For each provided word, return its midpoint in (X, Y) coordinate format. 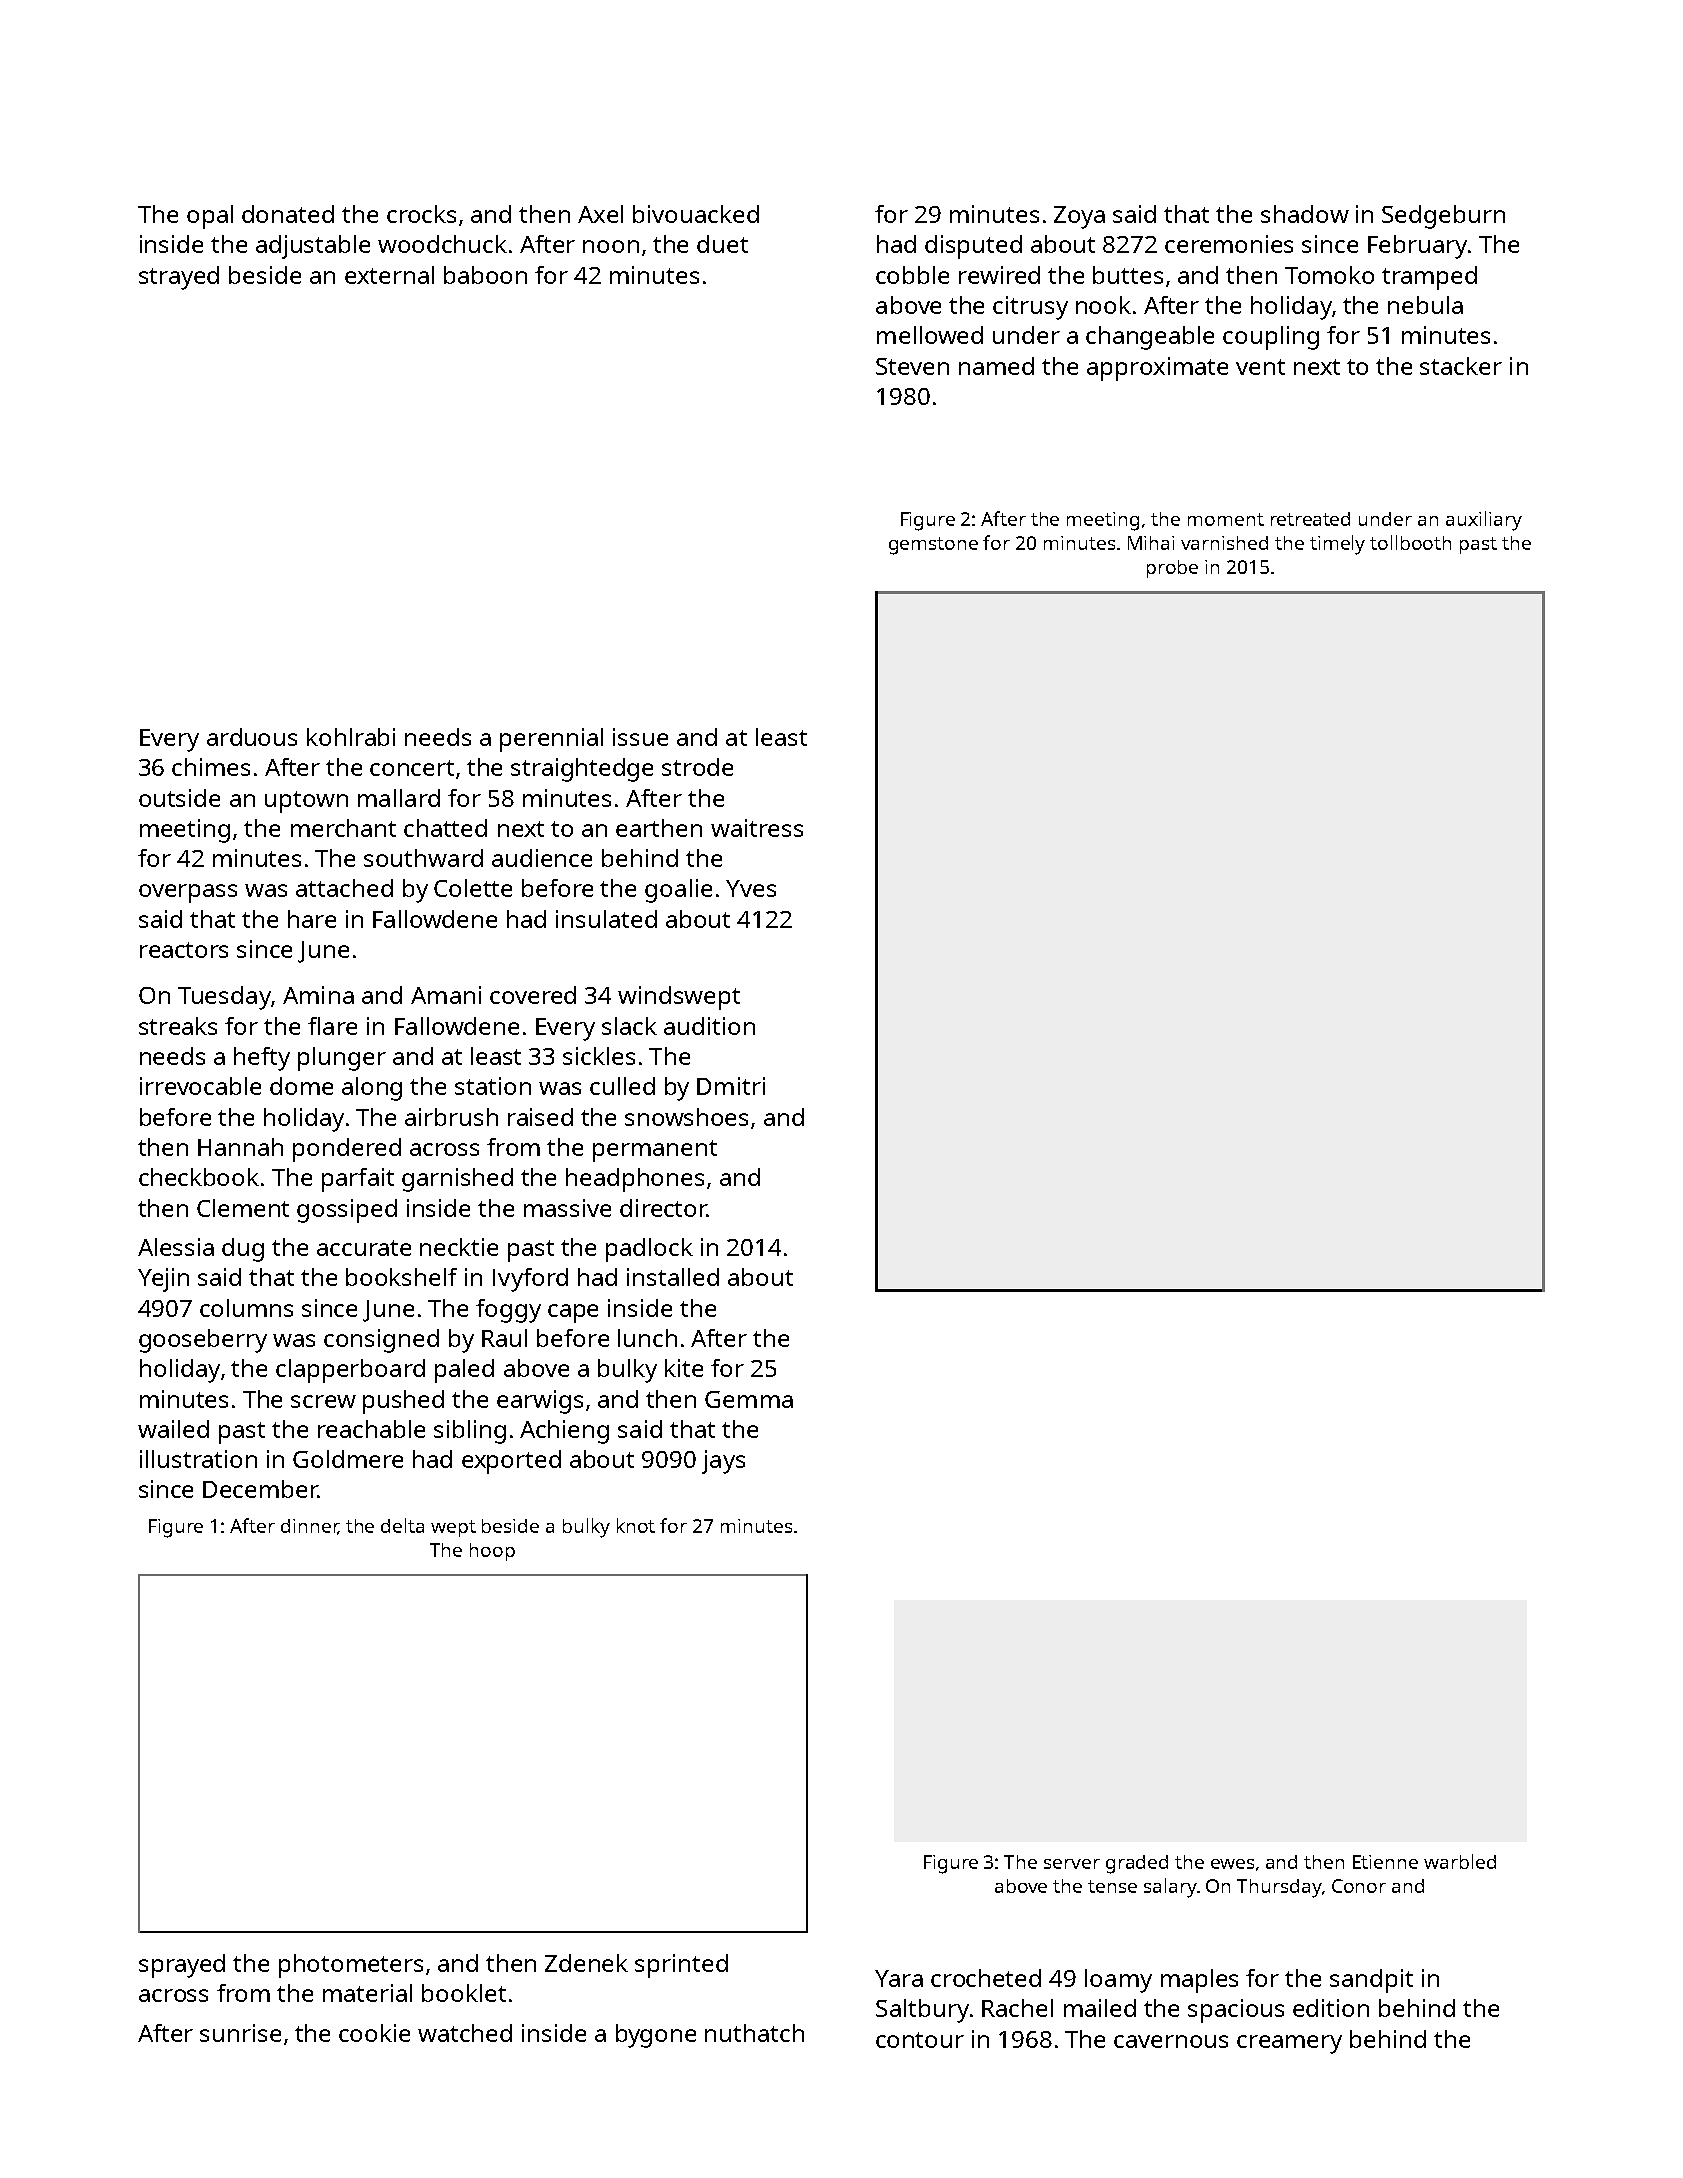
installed (673, 1277)
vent (1260, 367)
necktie (459, 1247)
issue (640, 737)
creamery (1289, 2044)
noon (611, 246)
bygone (656, 2036)
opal (210, 217)
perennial (551, 740)
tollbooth (1410, 542)
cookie (374, 2033)
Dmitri (731, 1086)
